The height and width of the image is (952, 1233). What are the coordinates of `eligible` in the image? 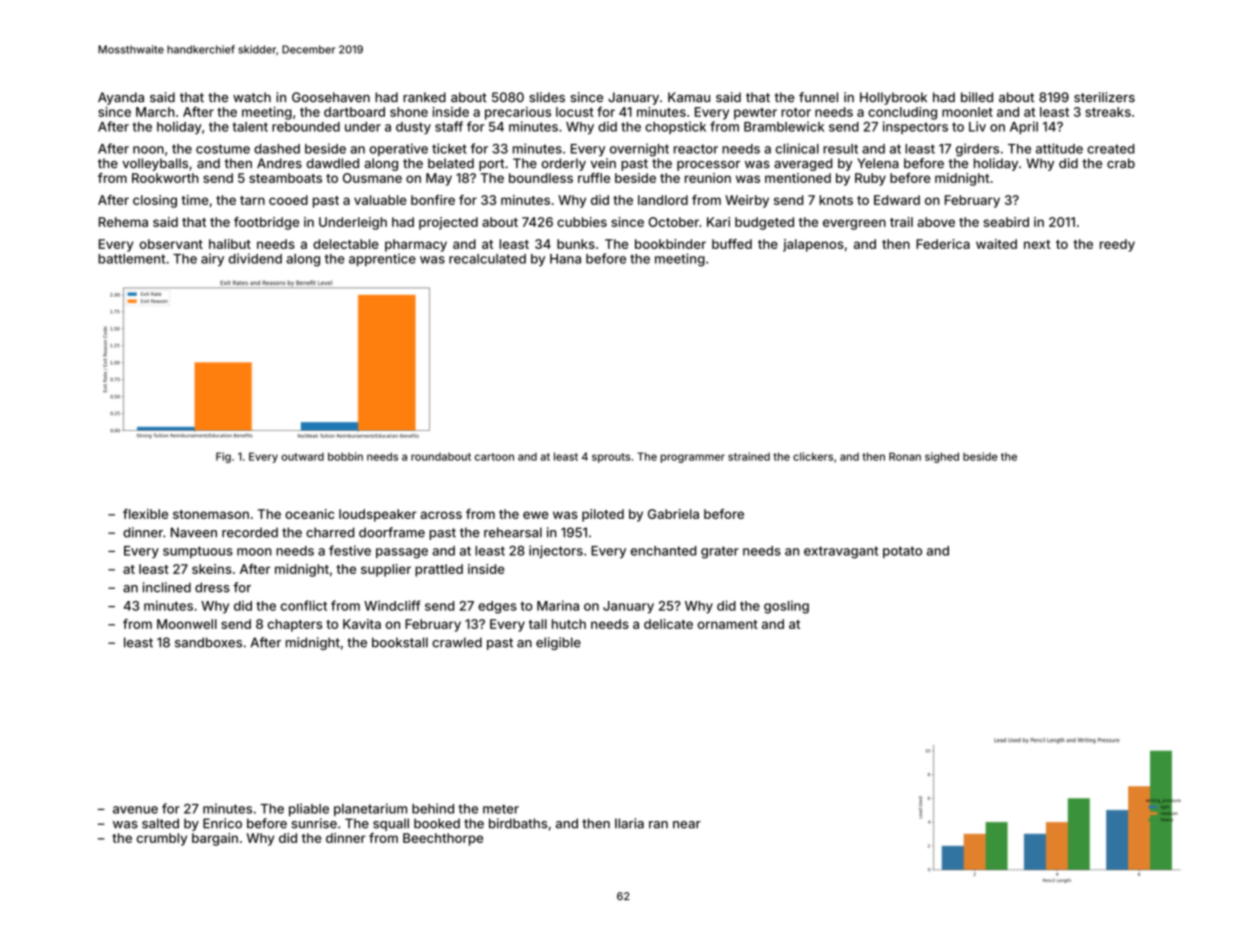 It's located at (558, 643).
